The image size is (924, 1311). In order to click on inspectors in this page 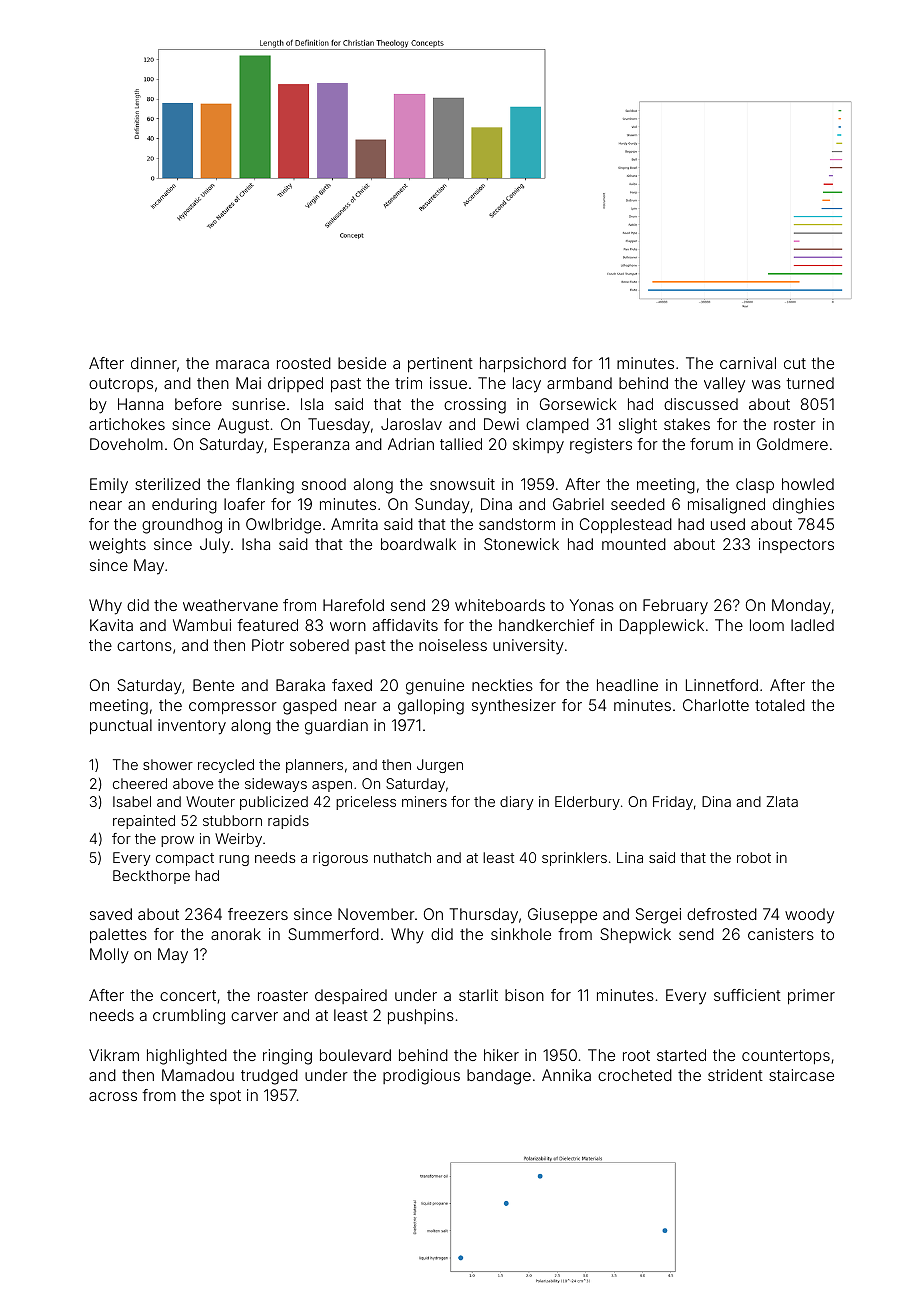, I will do `click(796, 545)`.
